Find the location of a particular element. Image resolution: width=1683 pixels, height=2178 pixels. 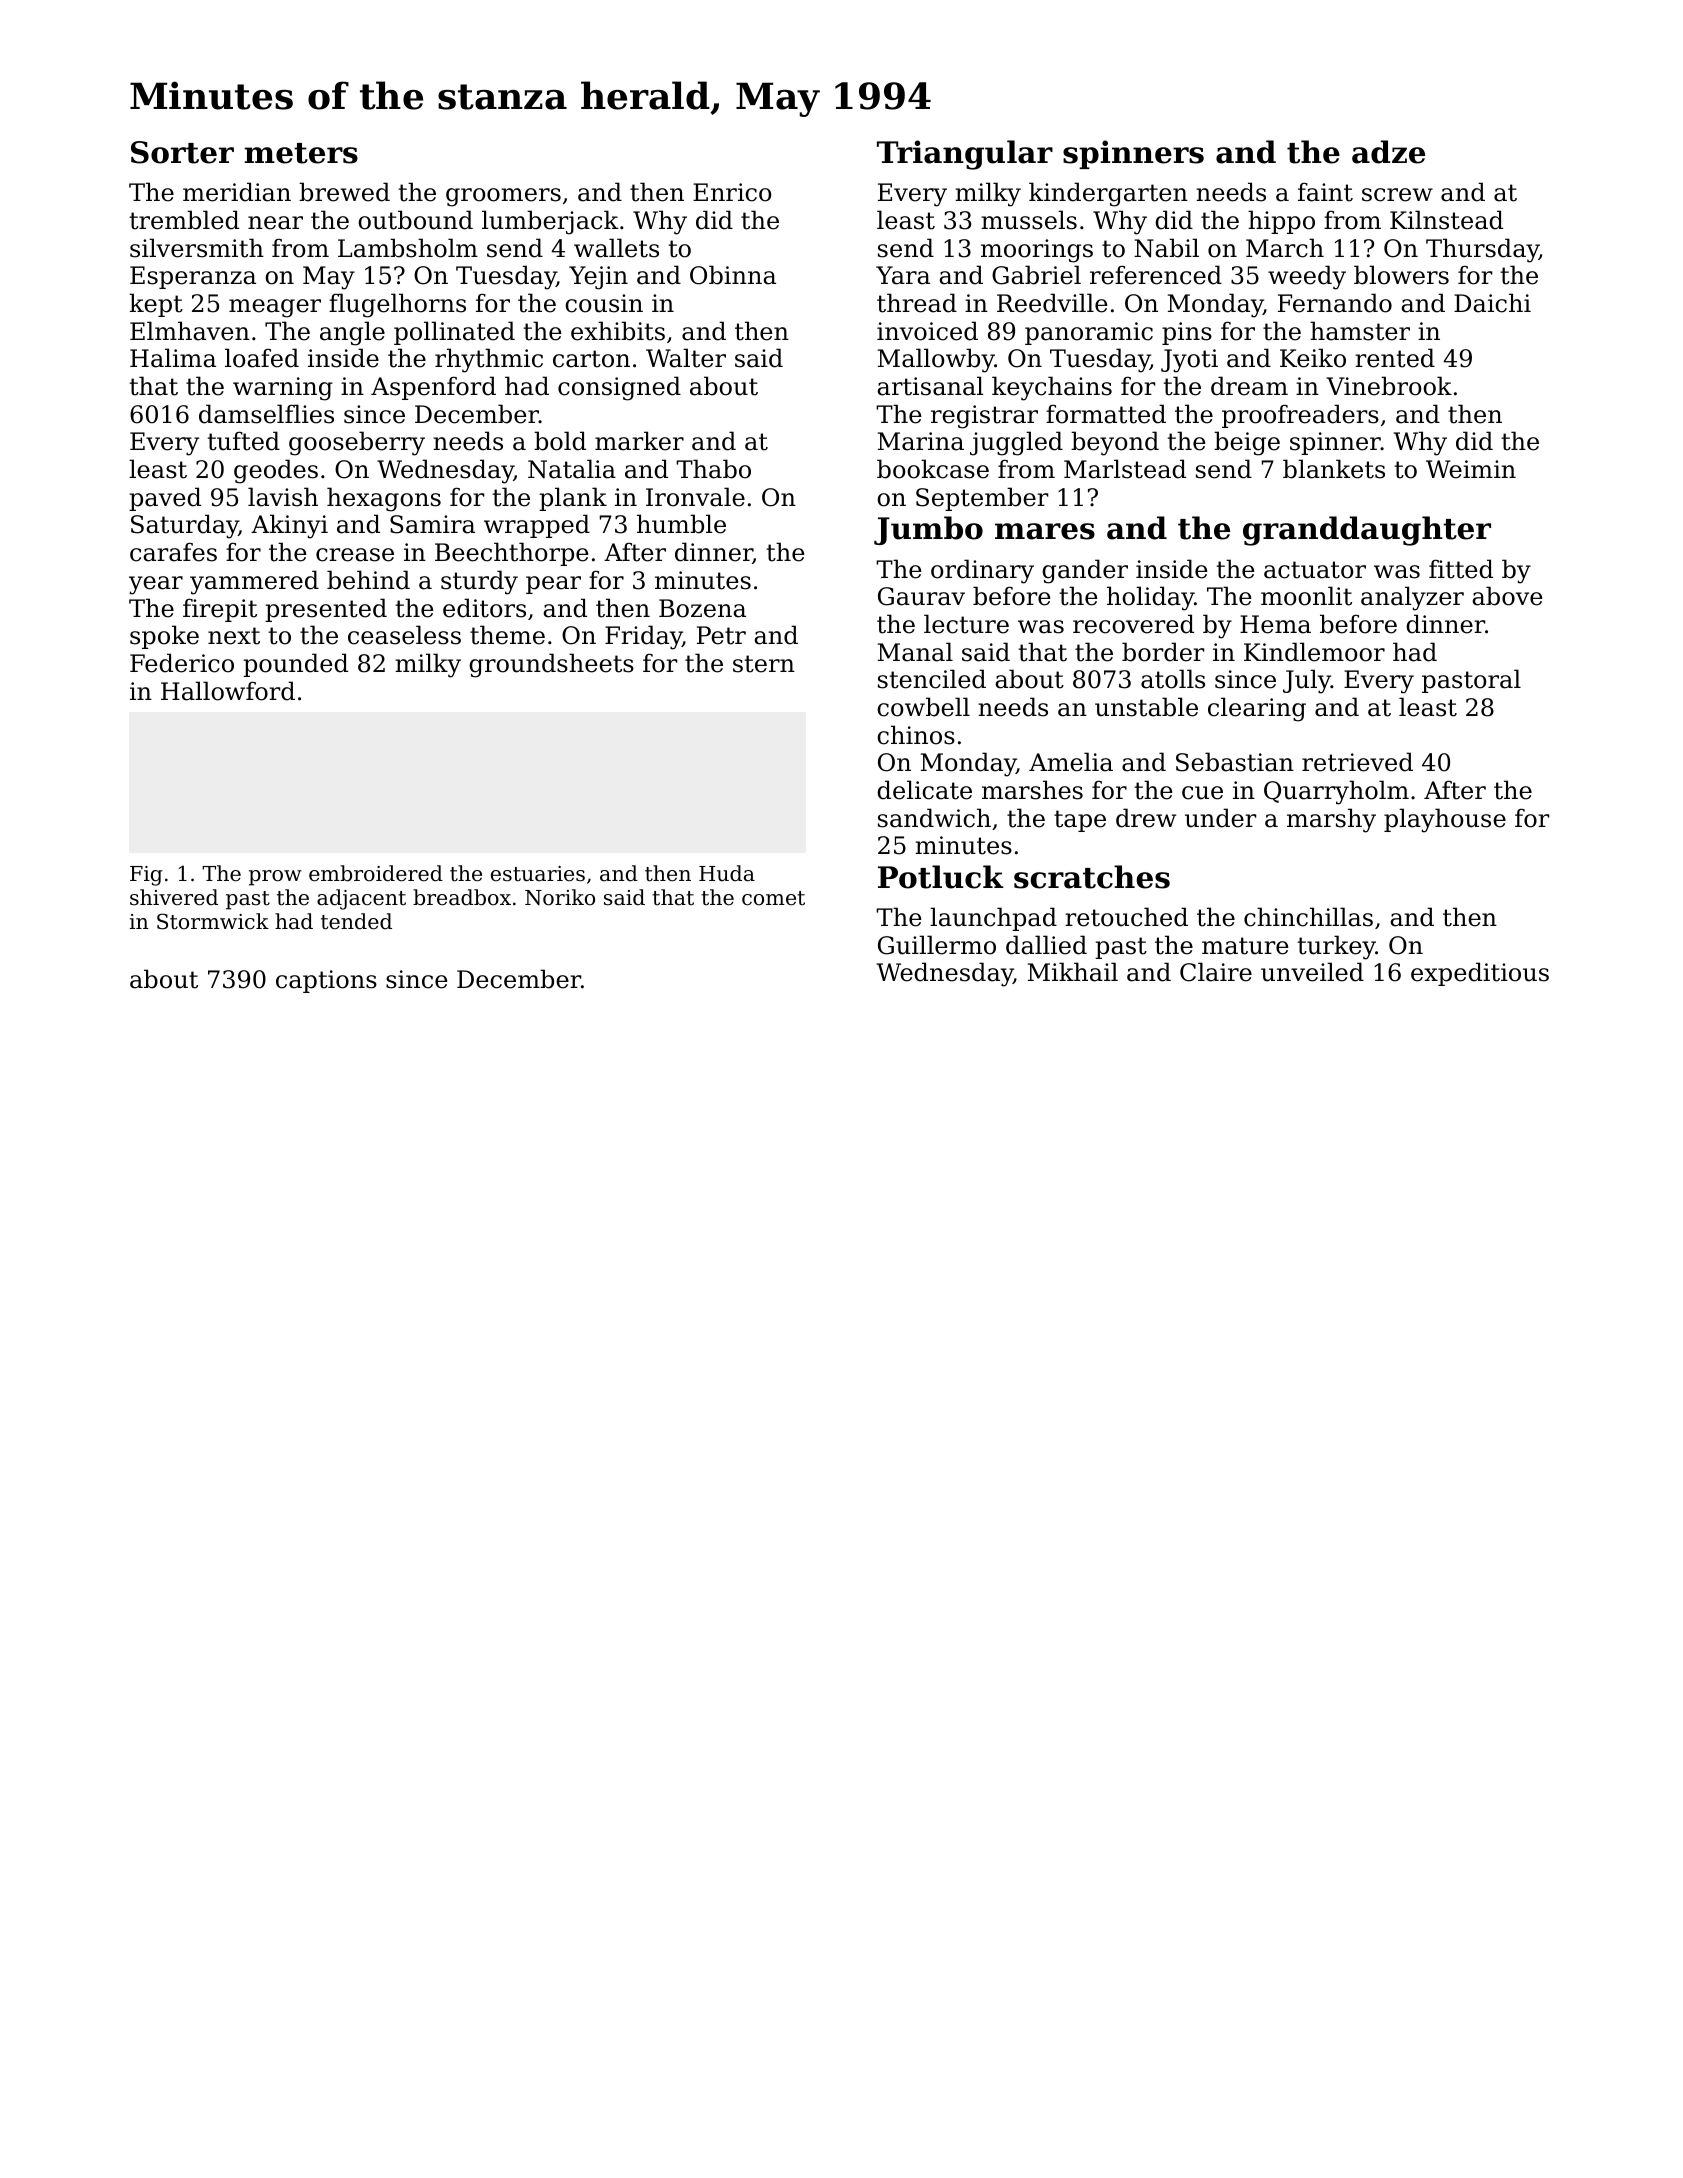

Natalia is located at coordinates (572, 469).
